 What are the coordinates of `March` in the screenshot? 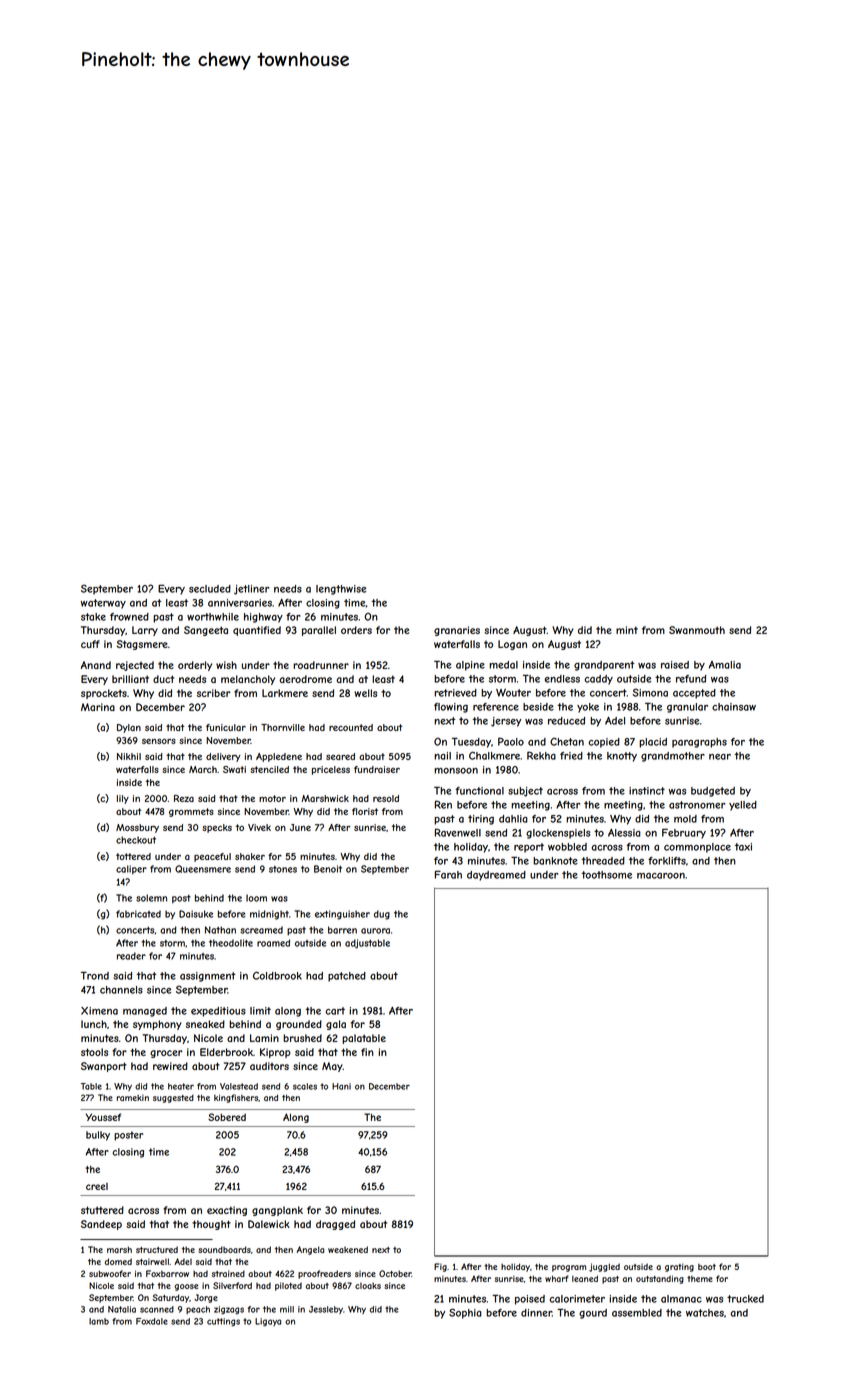 It's located at (203, 769).
